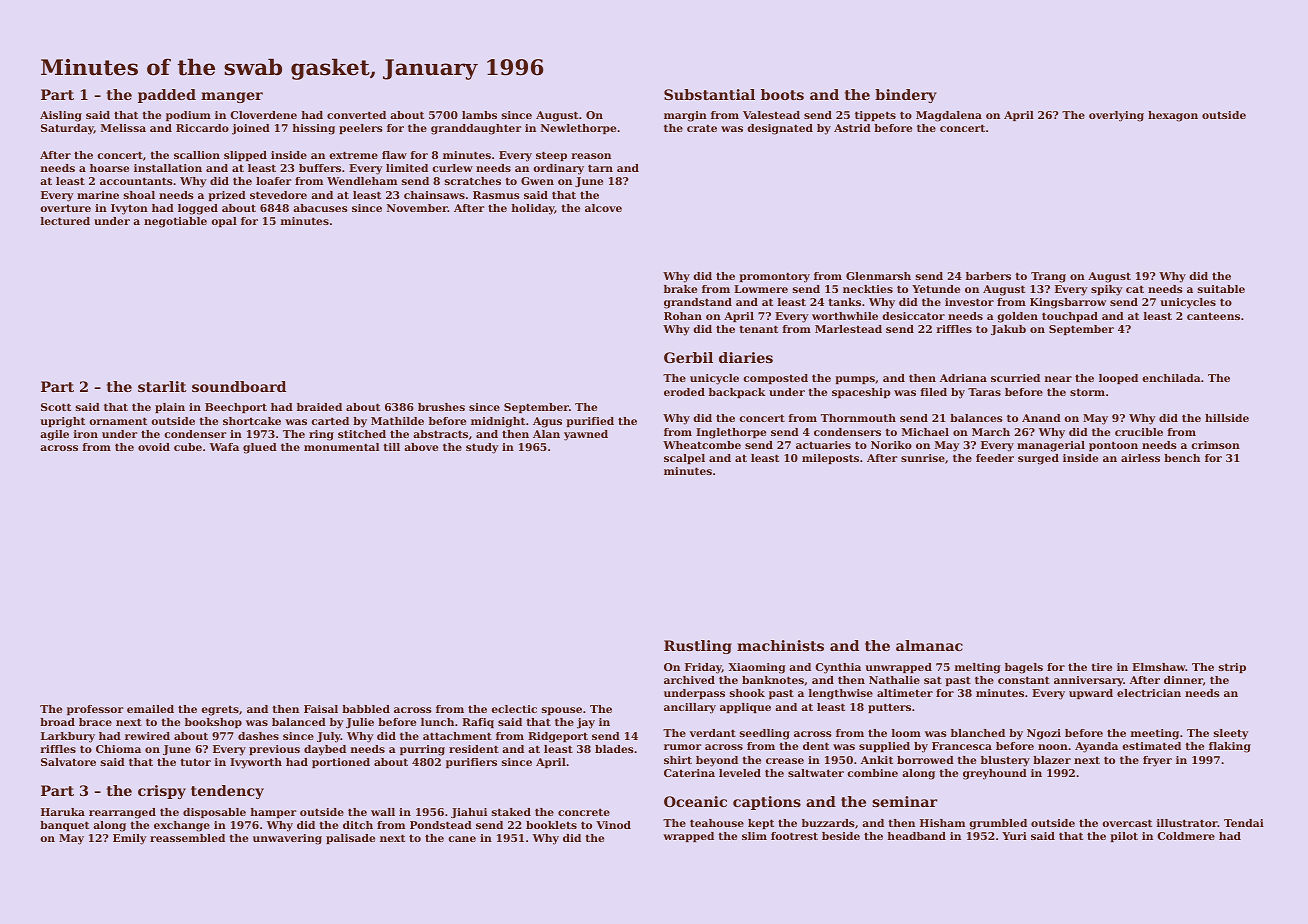  What do you see at coordinates (878, 276) in the image?
I see `Glenmarsh` at bounding box center [878, 276].
